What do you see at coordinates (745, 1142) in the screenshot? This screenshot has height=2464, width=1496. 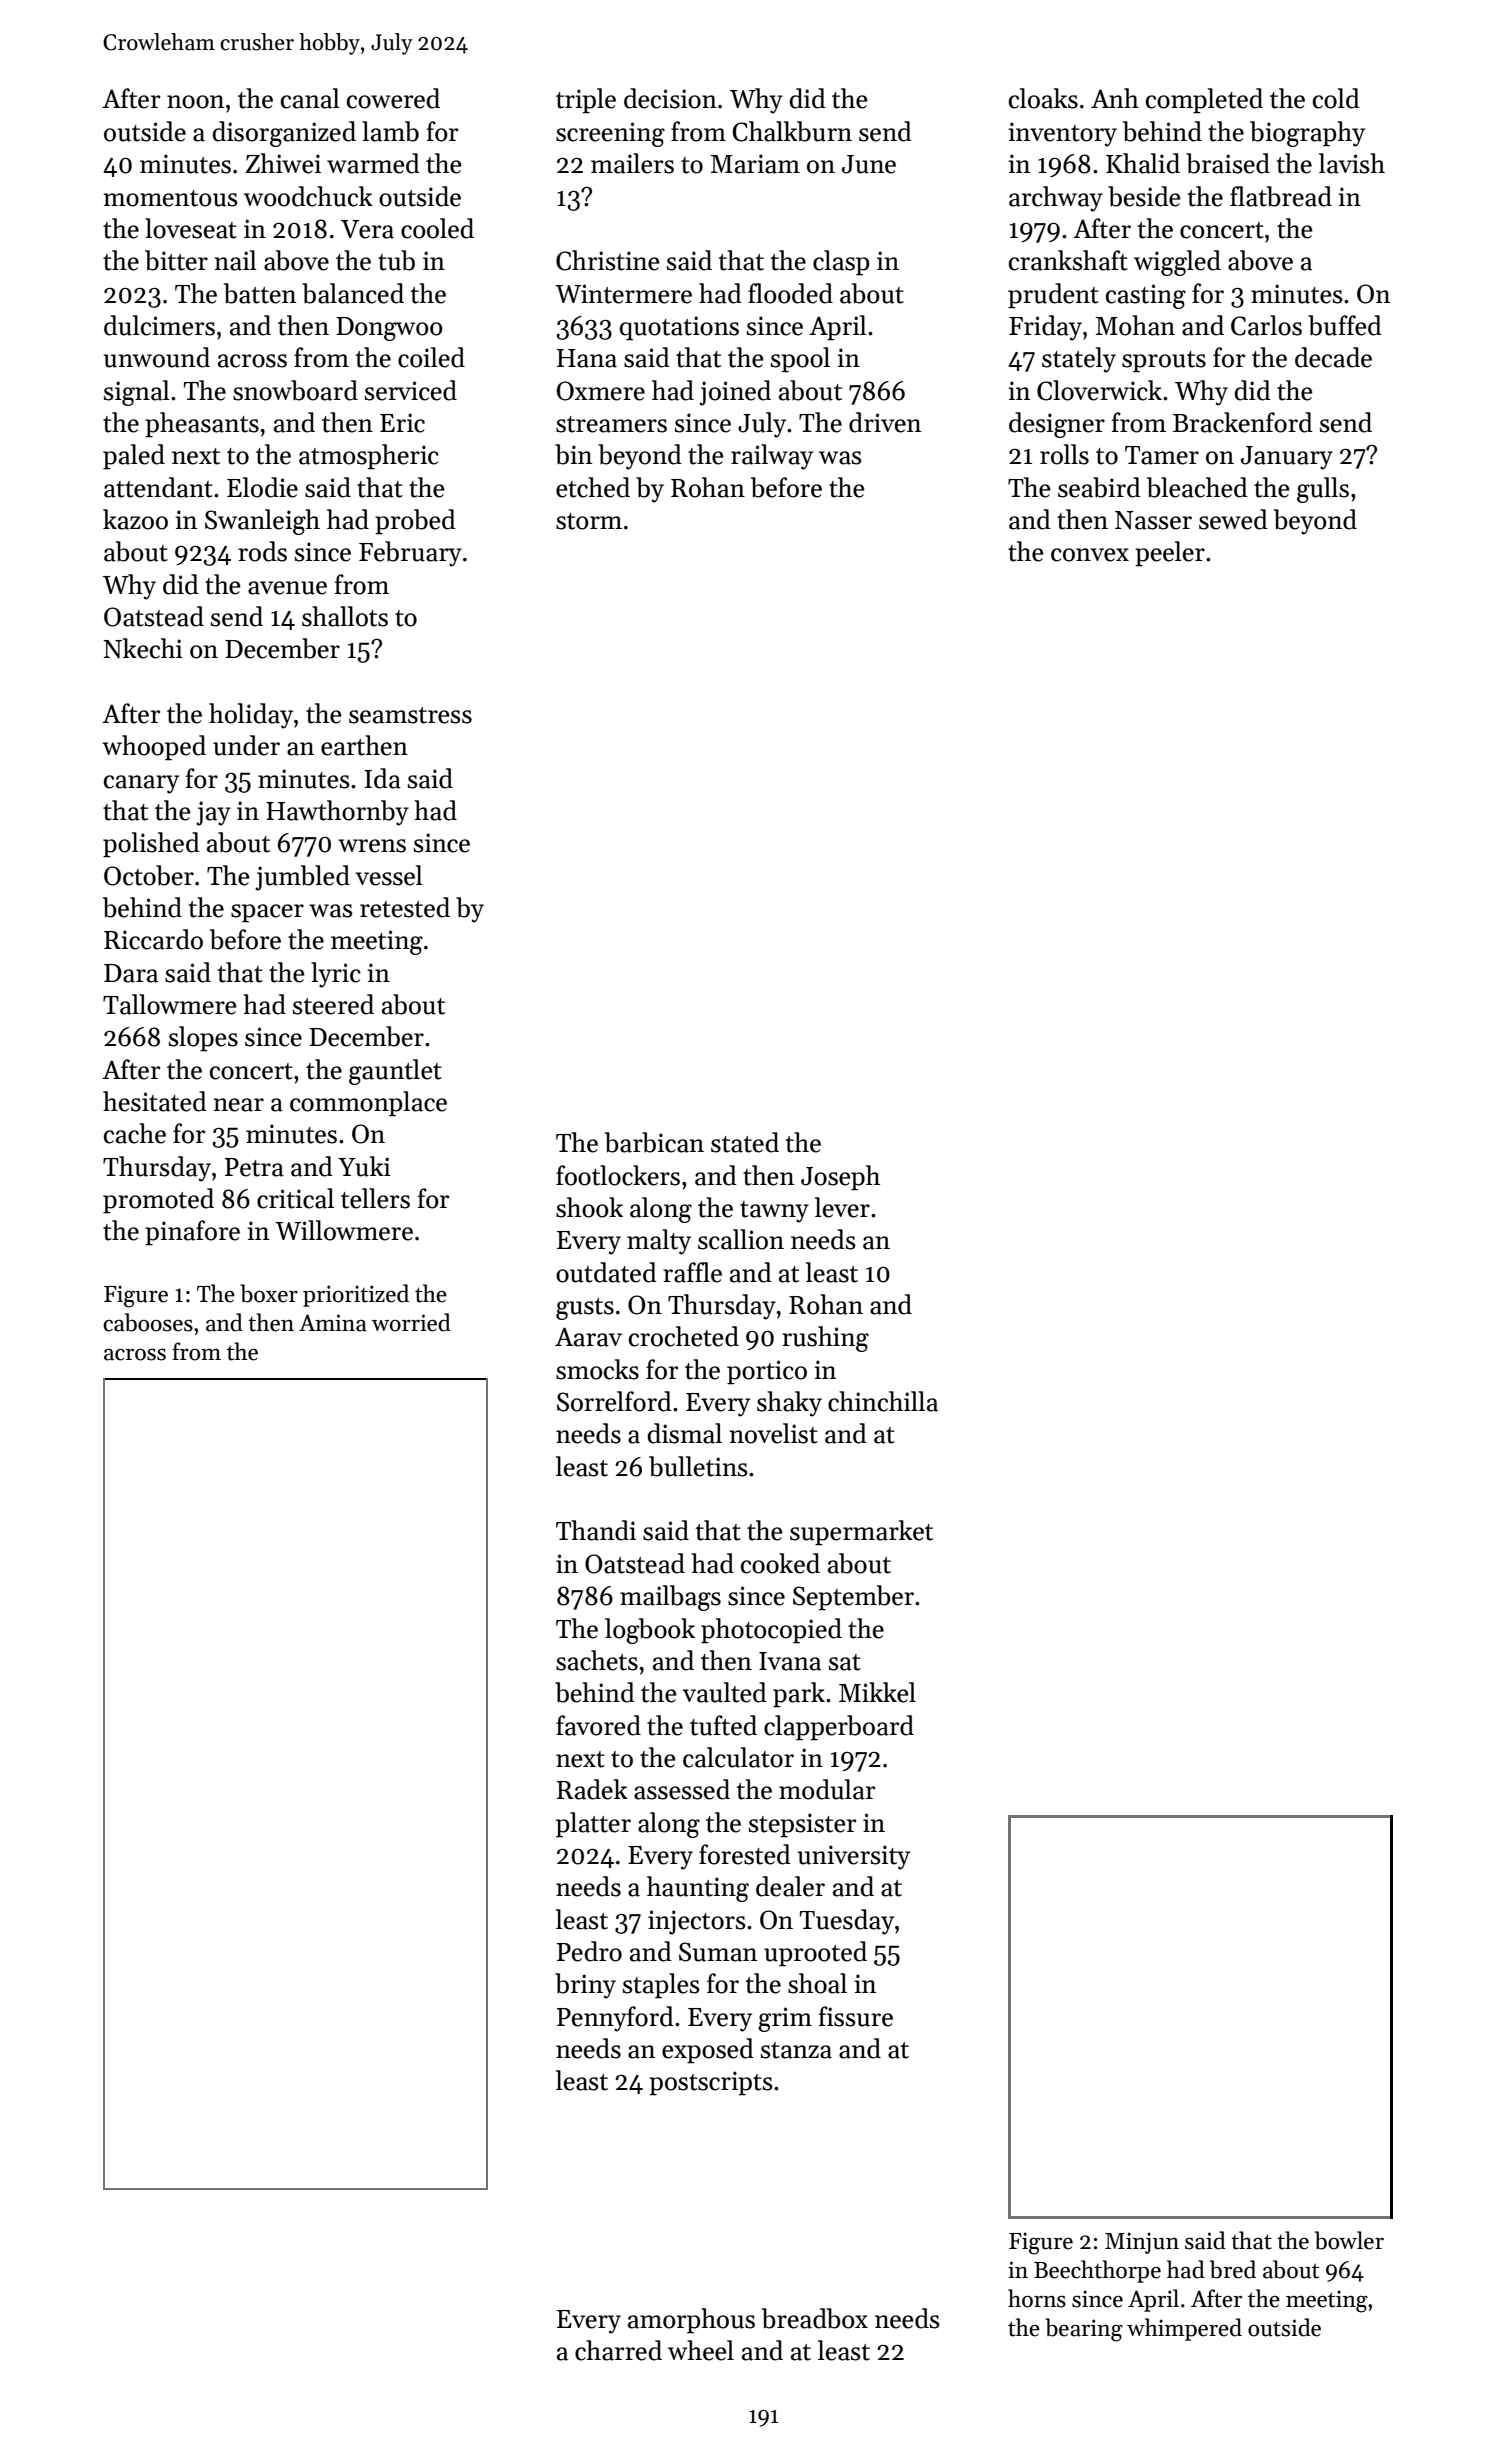 I see `stated` at bounding box center [745, 1142].
